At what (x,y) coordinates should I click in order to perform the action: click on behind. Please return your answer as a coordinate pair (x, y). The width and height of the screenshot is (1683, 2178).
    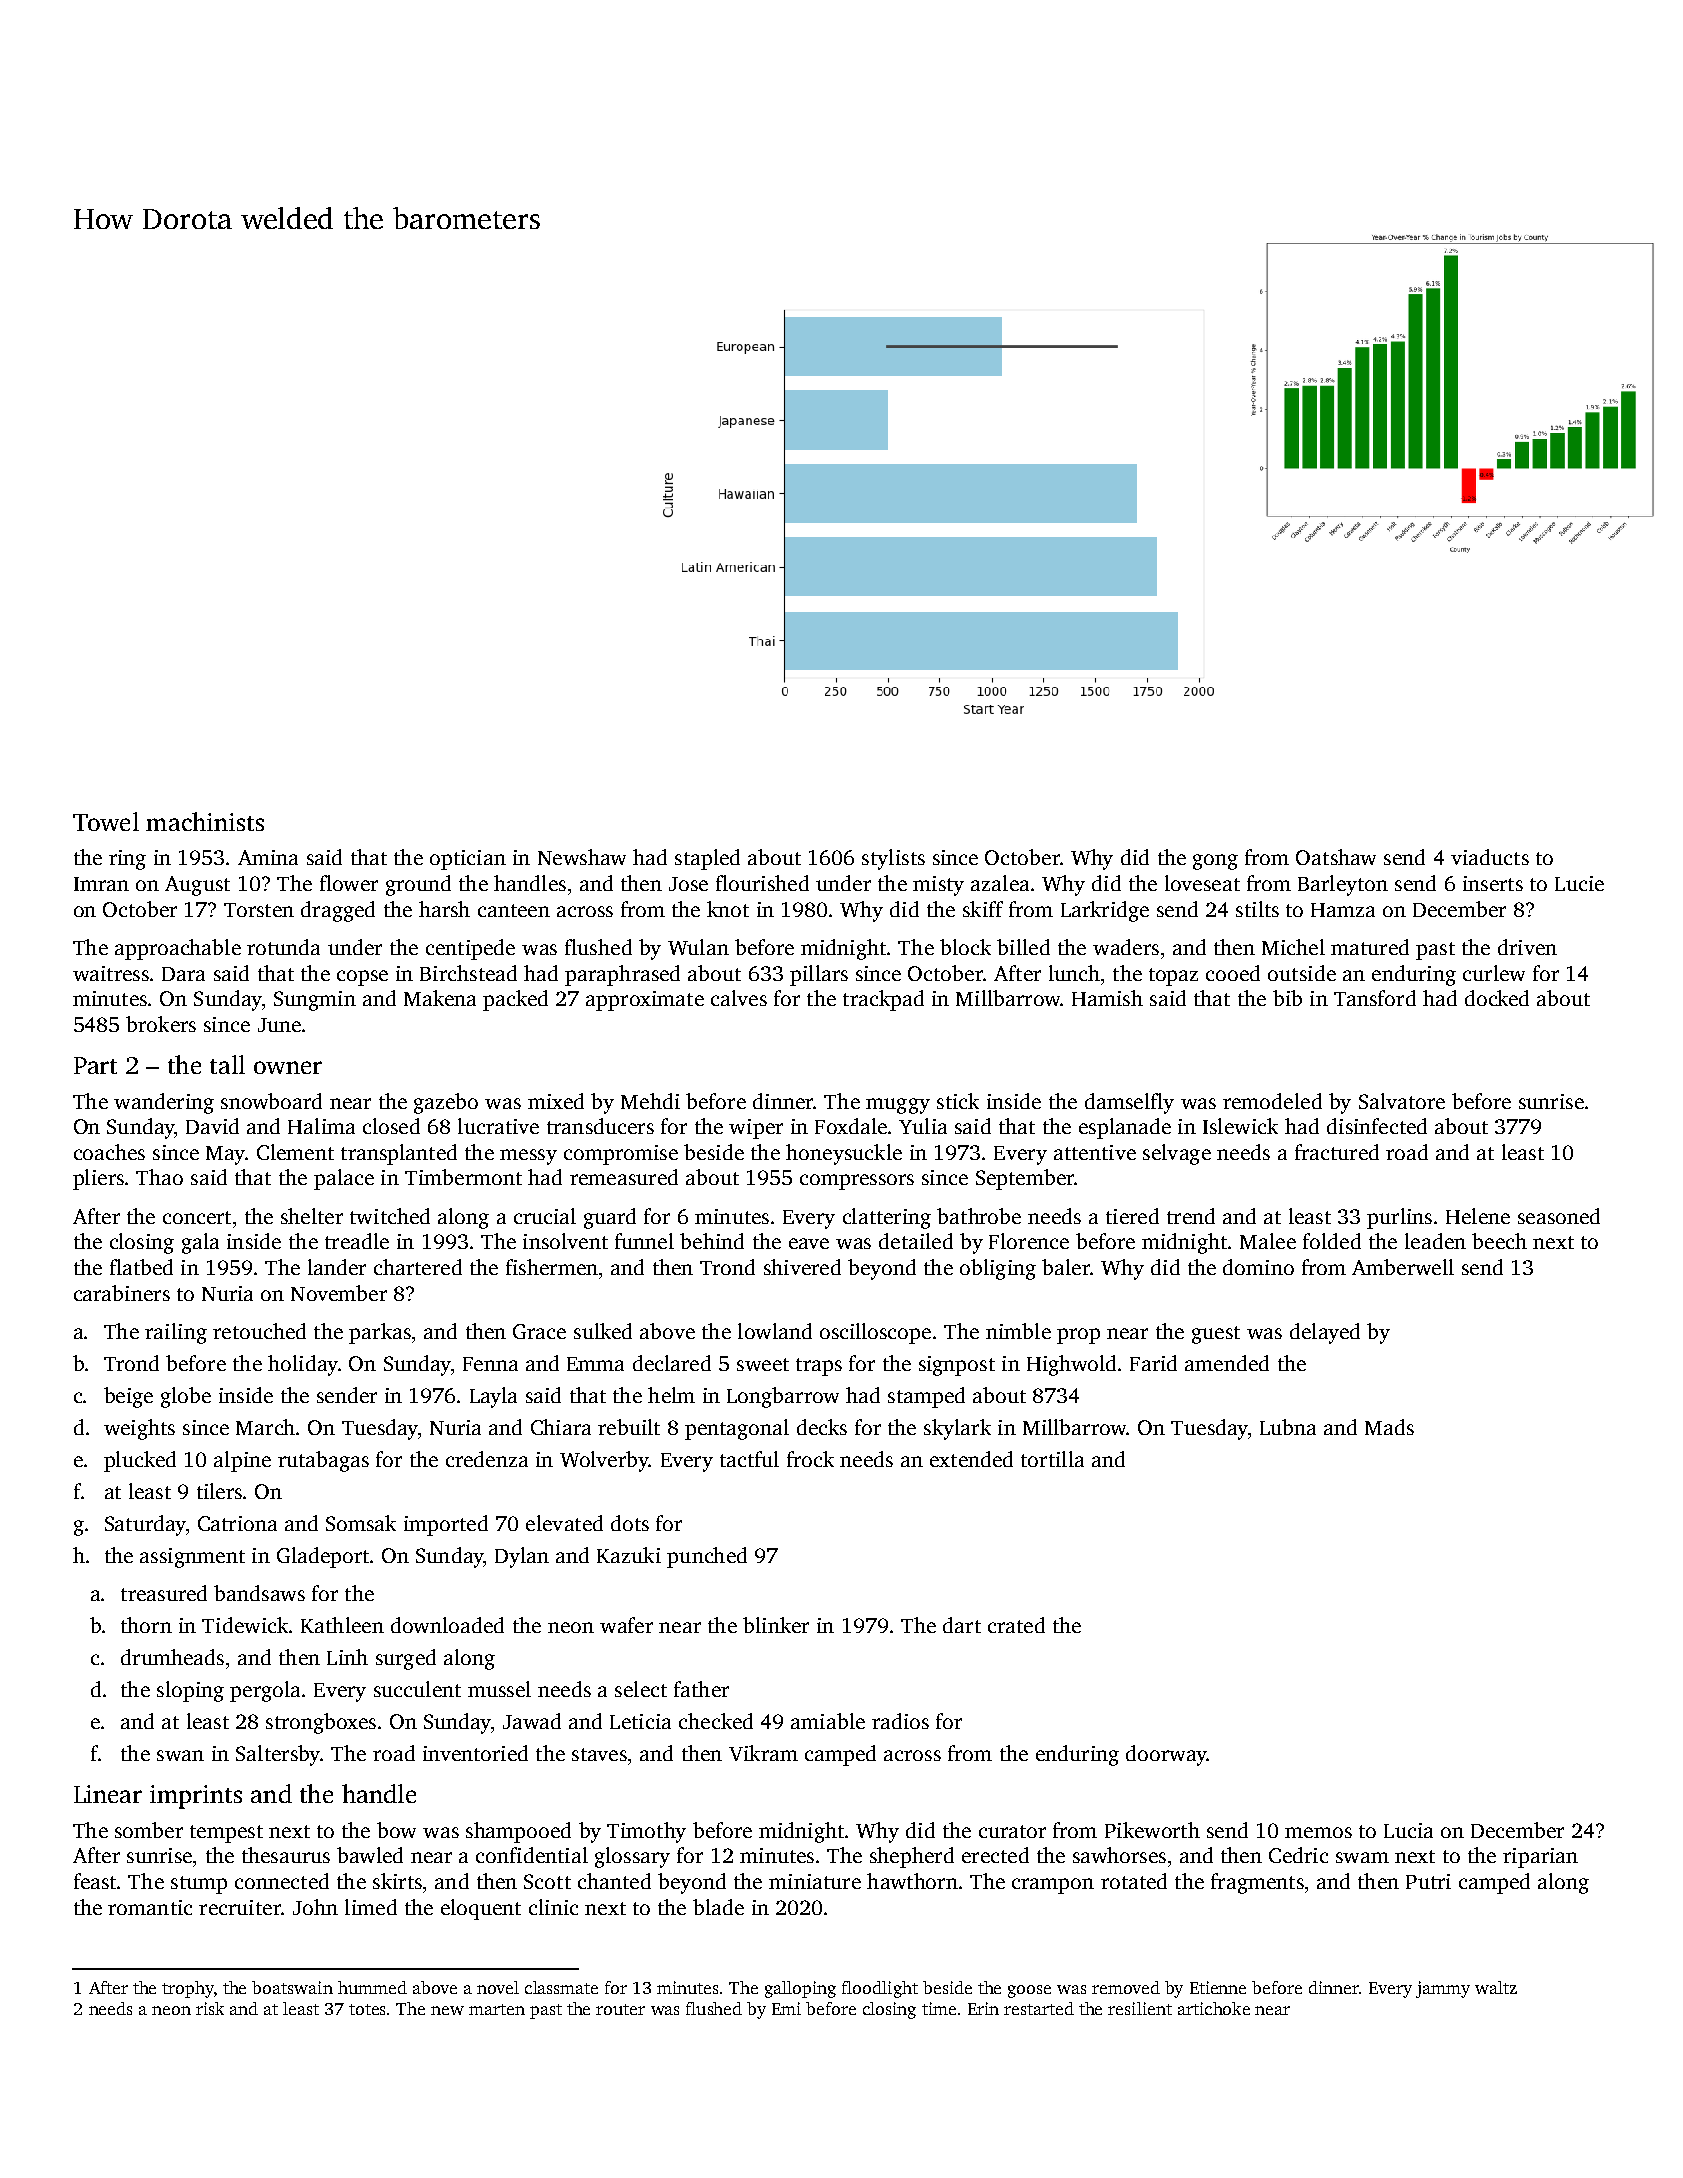
    Looking at the image, I should click on (712, 1241).
